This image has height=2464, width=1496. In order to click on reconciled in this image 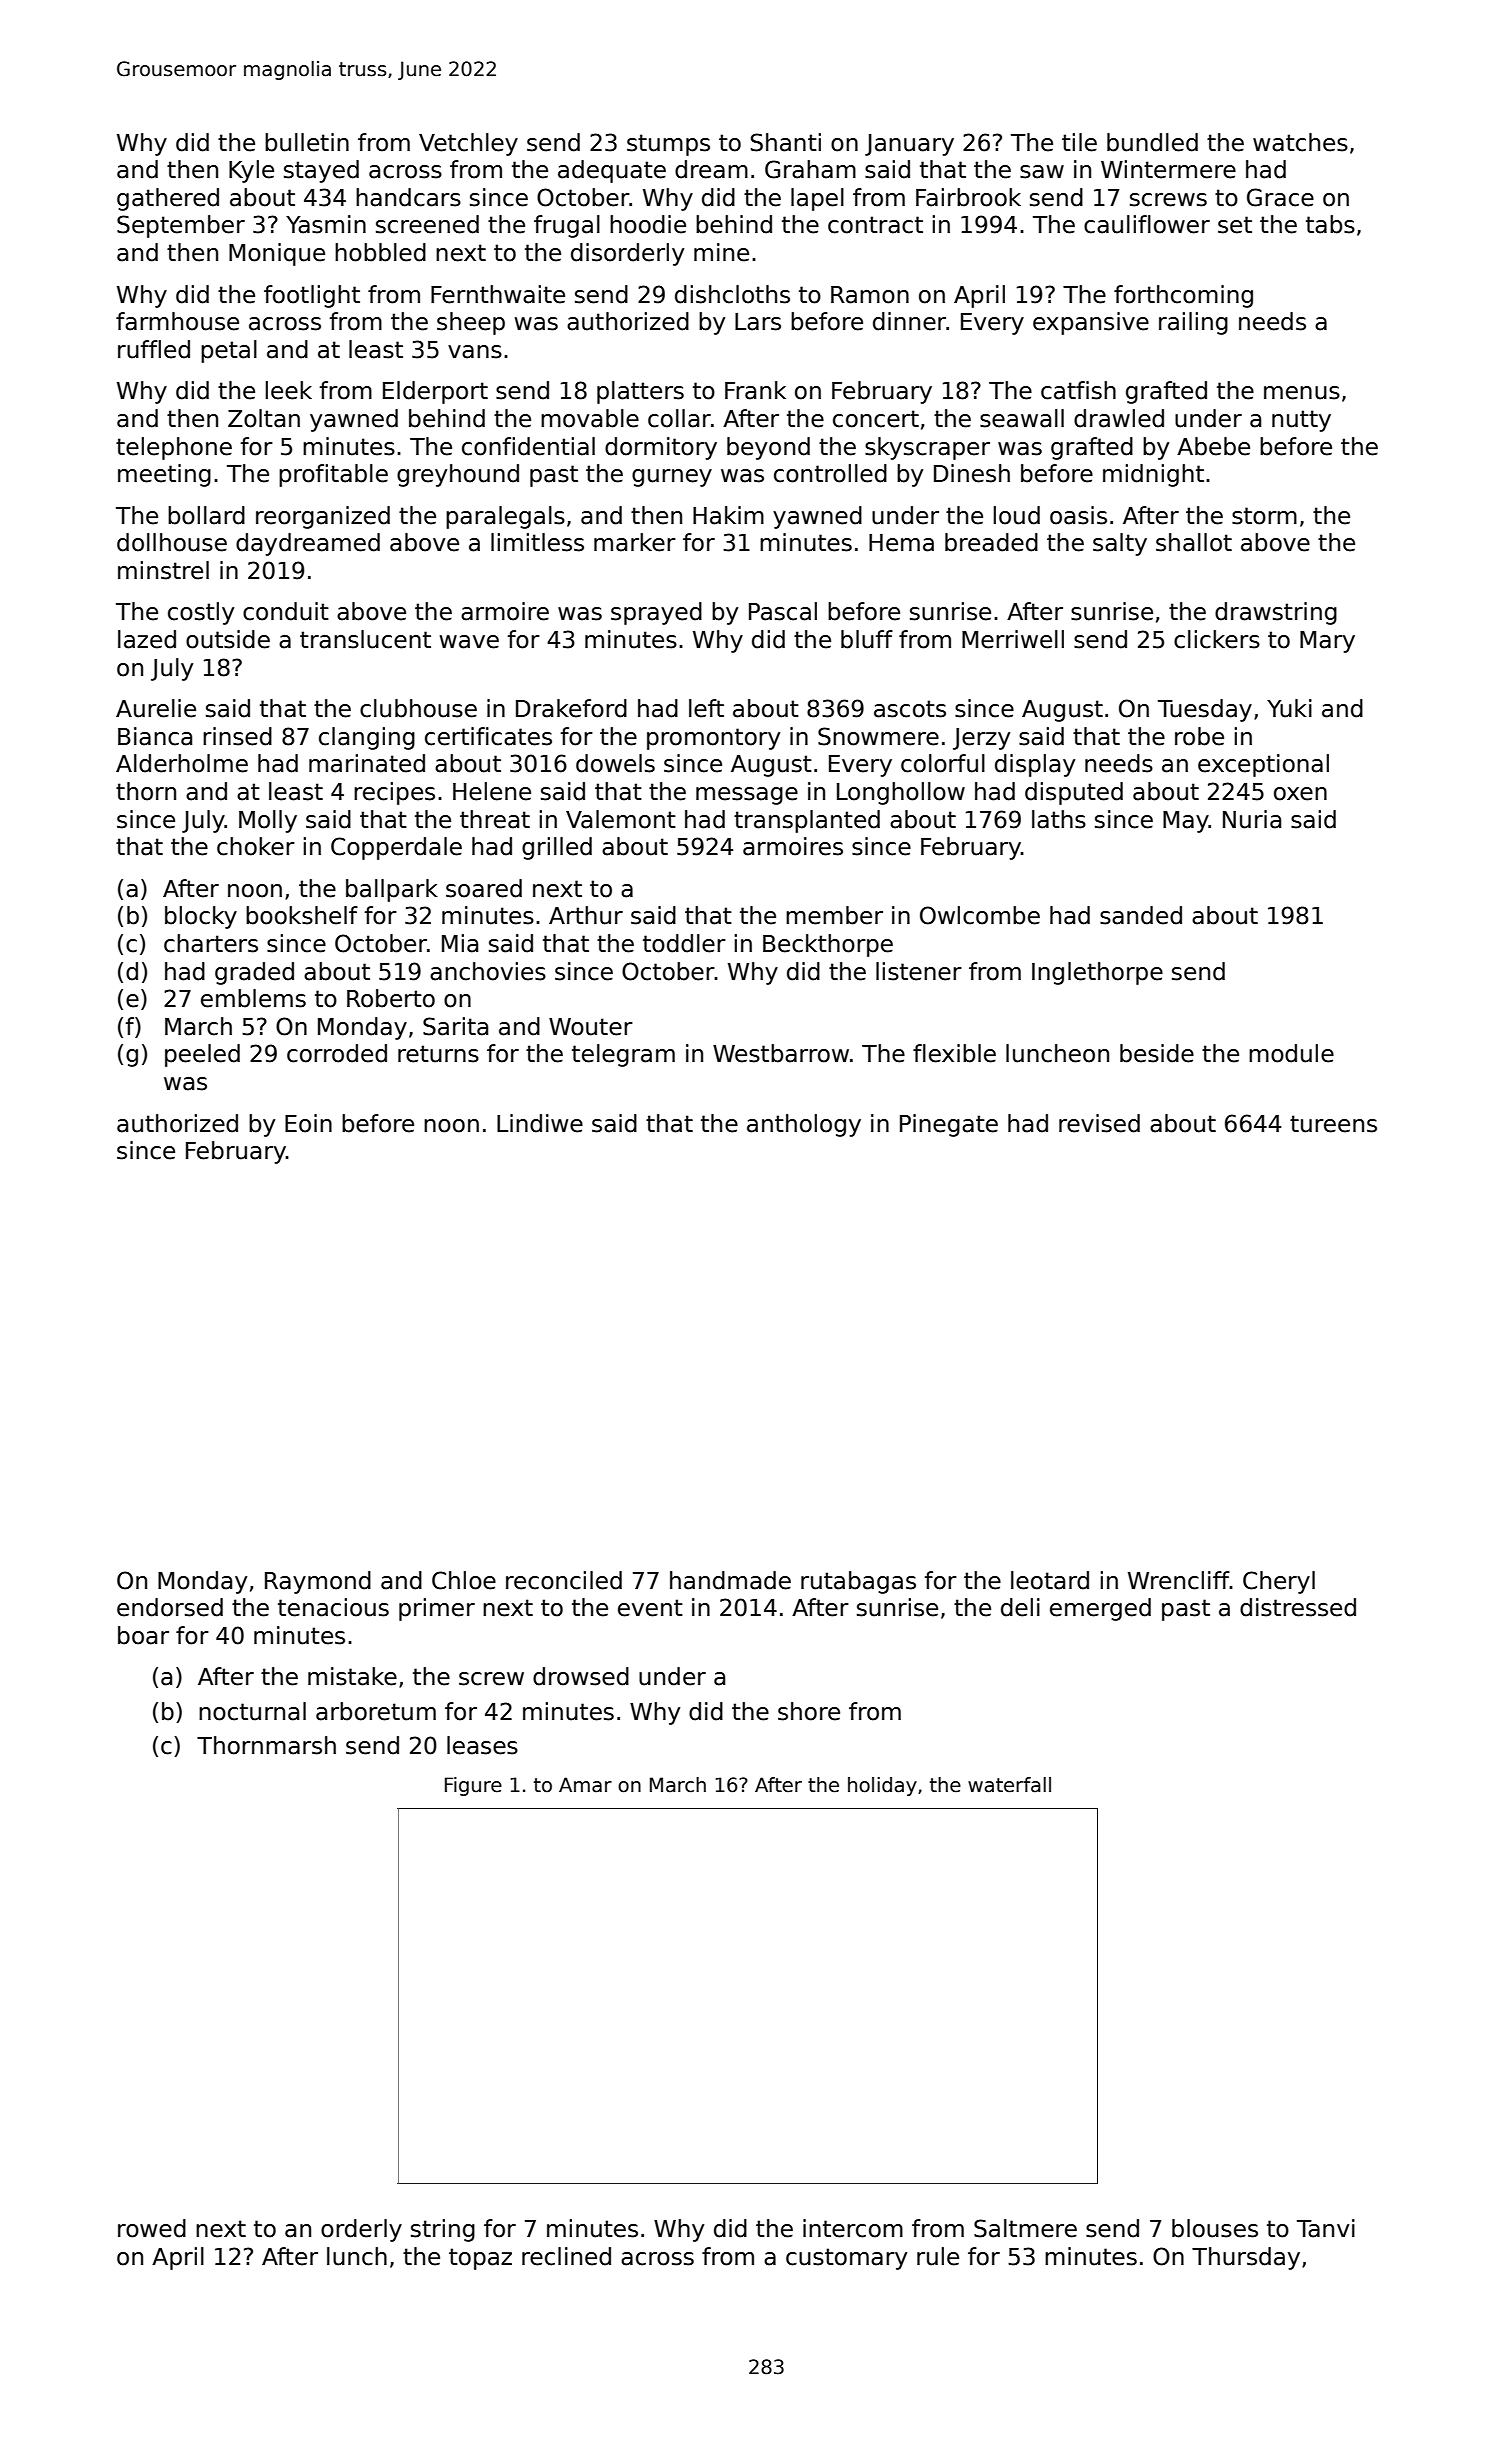, I will do `click(564, 1580)`.
